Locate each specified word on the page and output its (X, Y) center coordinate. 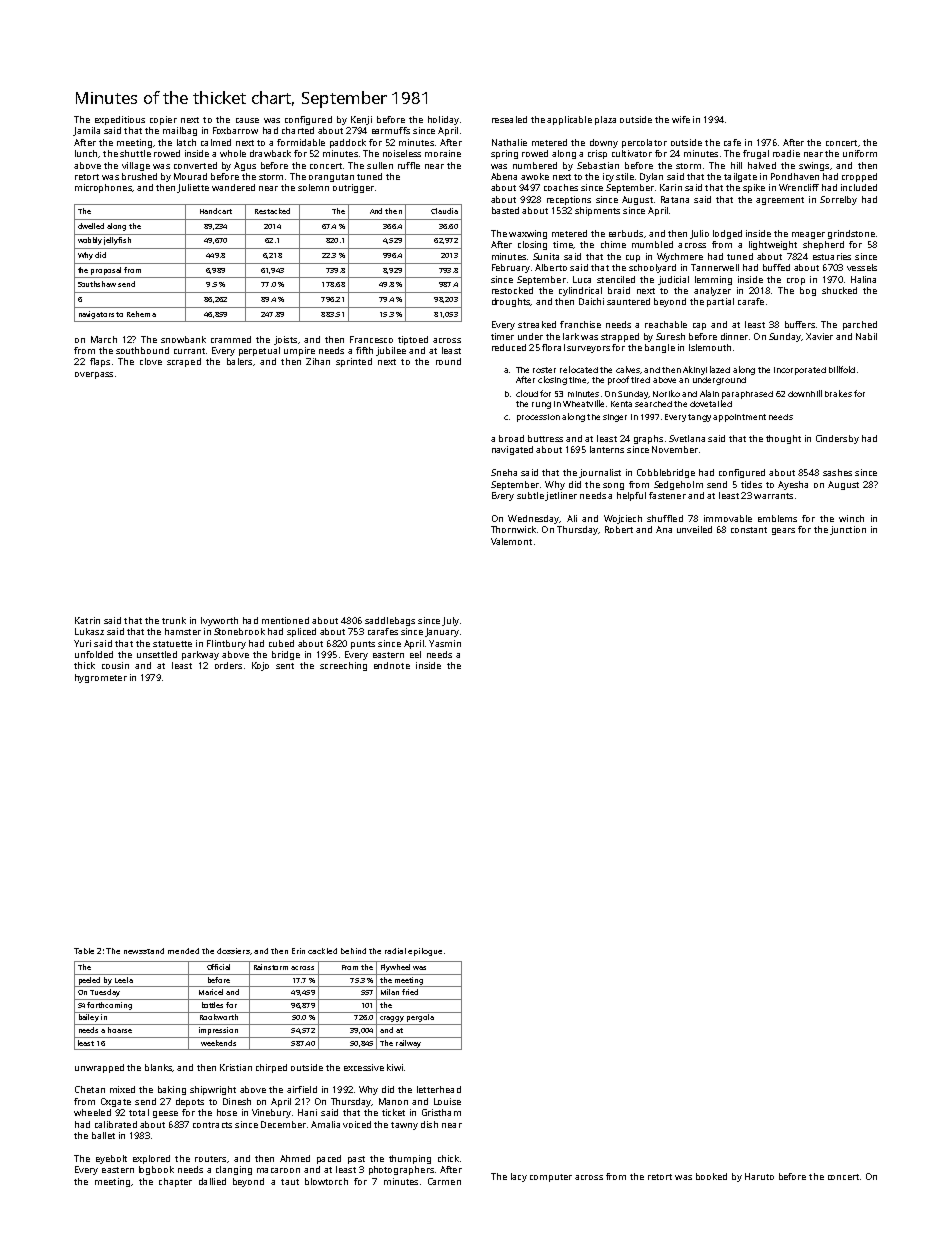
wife (681, 119)
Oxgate (116, 1102)
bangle (660, 348)
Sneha (504, 472)
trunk (174, 620)
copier (163, 120)
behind (353, 951)
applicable (569, 120)
